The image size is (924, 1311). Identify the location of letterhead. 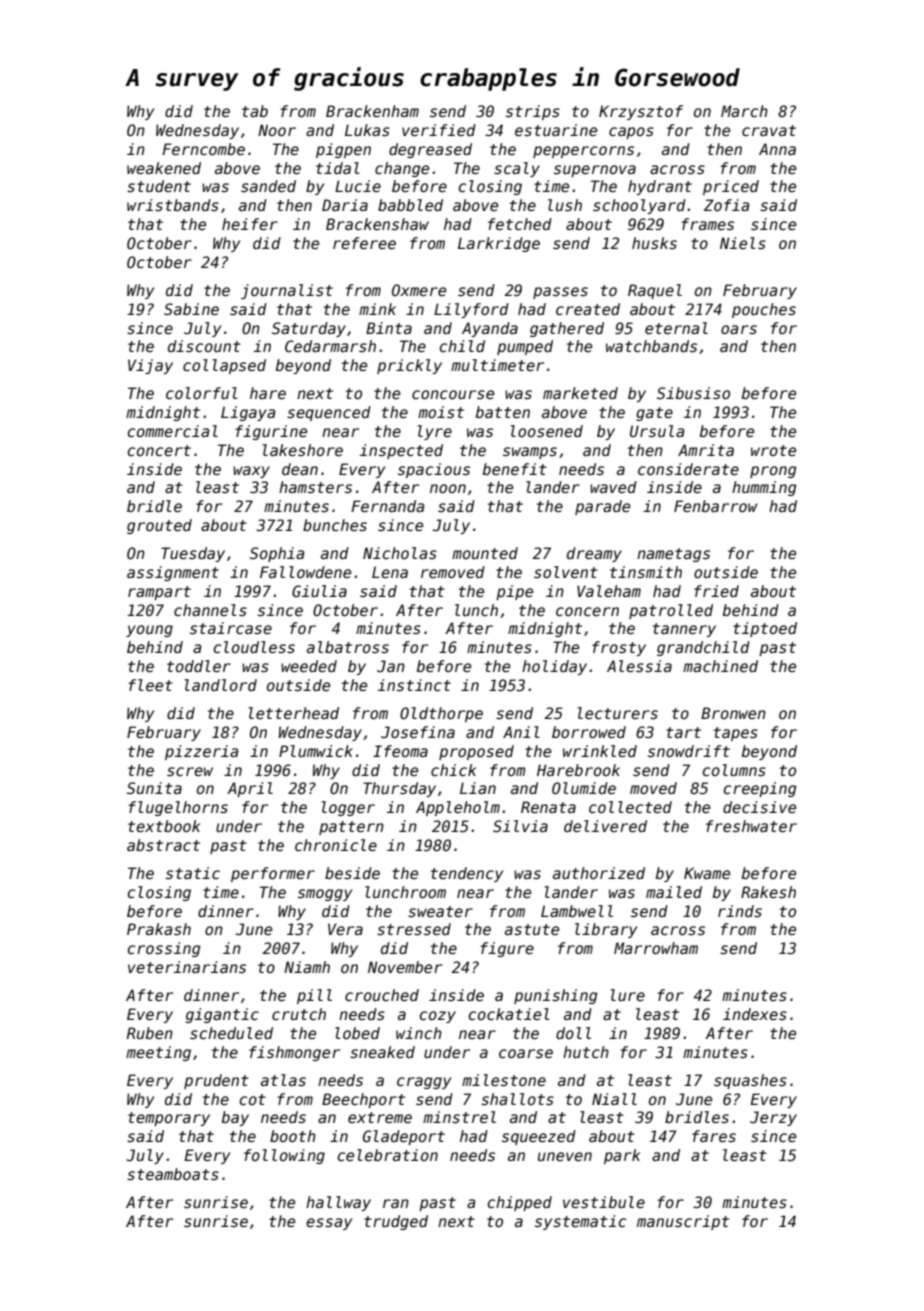
(294, 713).
